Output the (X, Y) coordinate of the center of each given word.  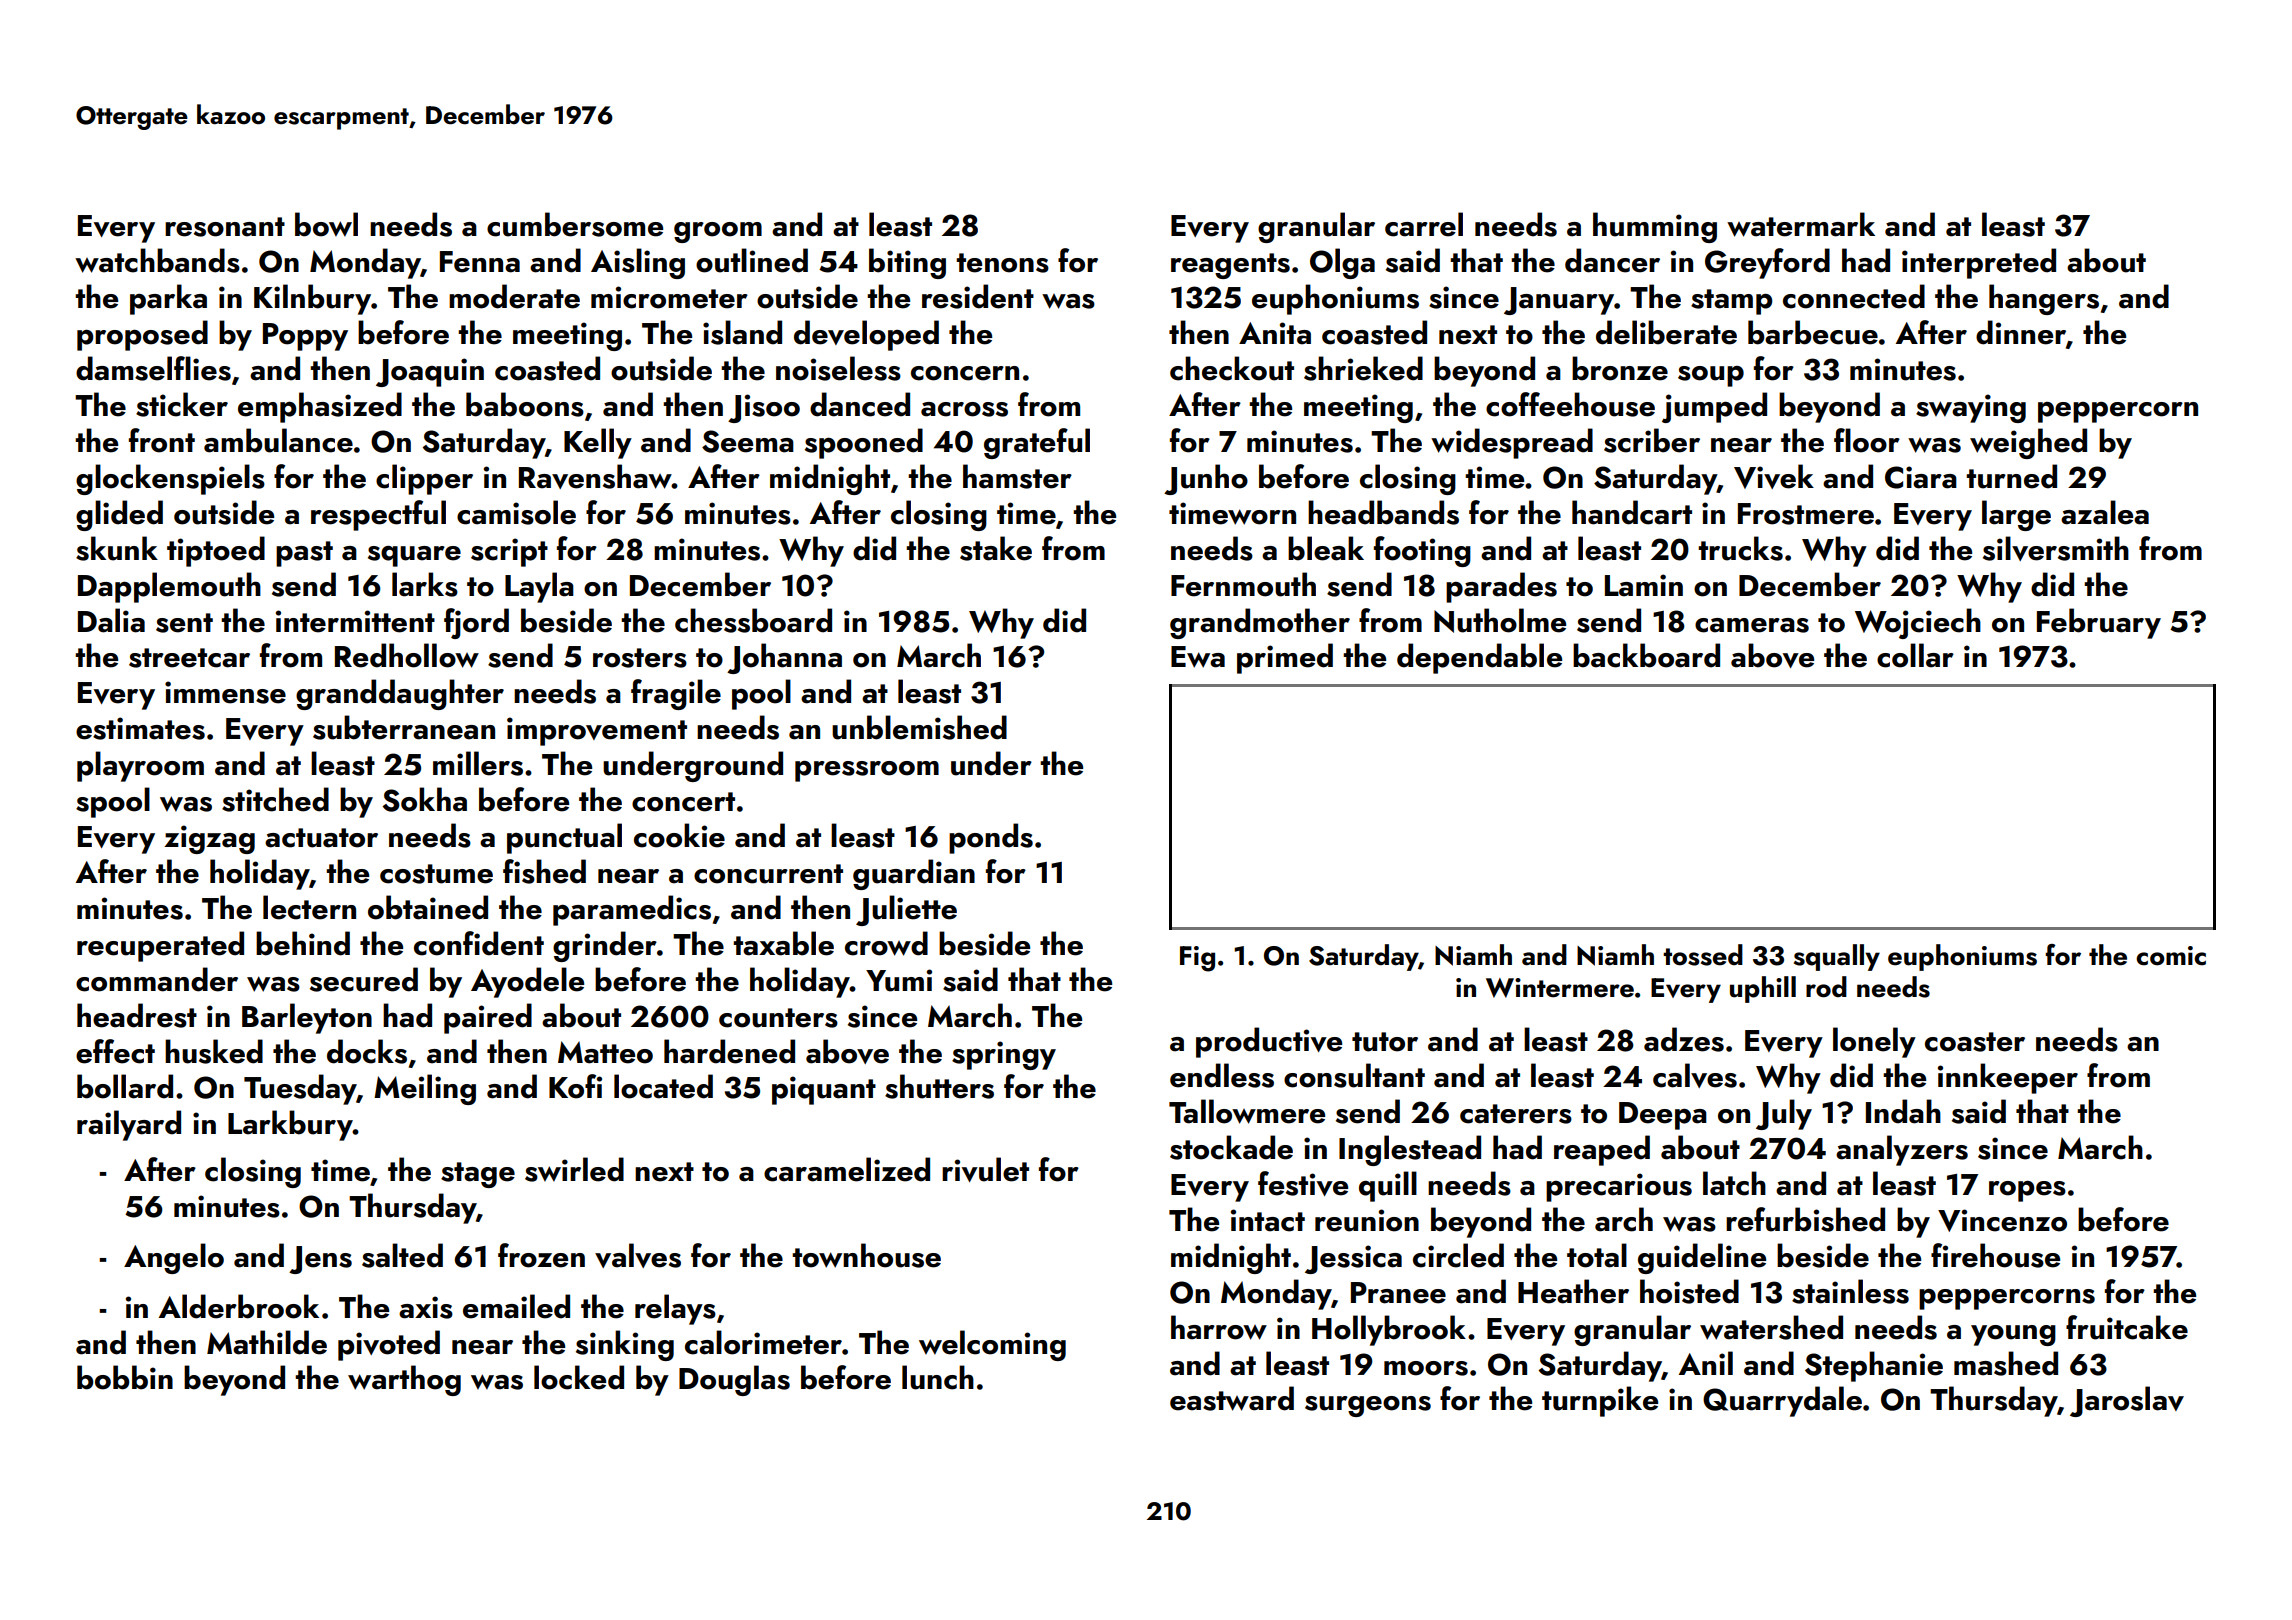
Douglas (734, 1380)
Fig (1197, 959)
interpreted (1979, 263)
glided (119, 515)
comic (2171, 956)
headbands (1383, 512)
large (2016, 515)
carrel (1424, 224)
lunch (938, 1377)
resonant (225, 227)
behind (303, 943)
